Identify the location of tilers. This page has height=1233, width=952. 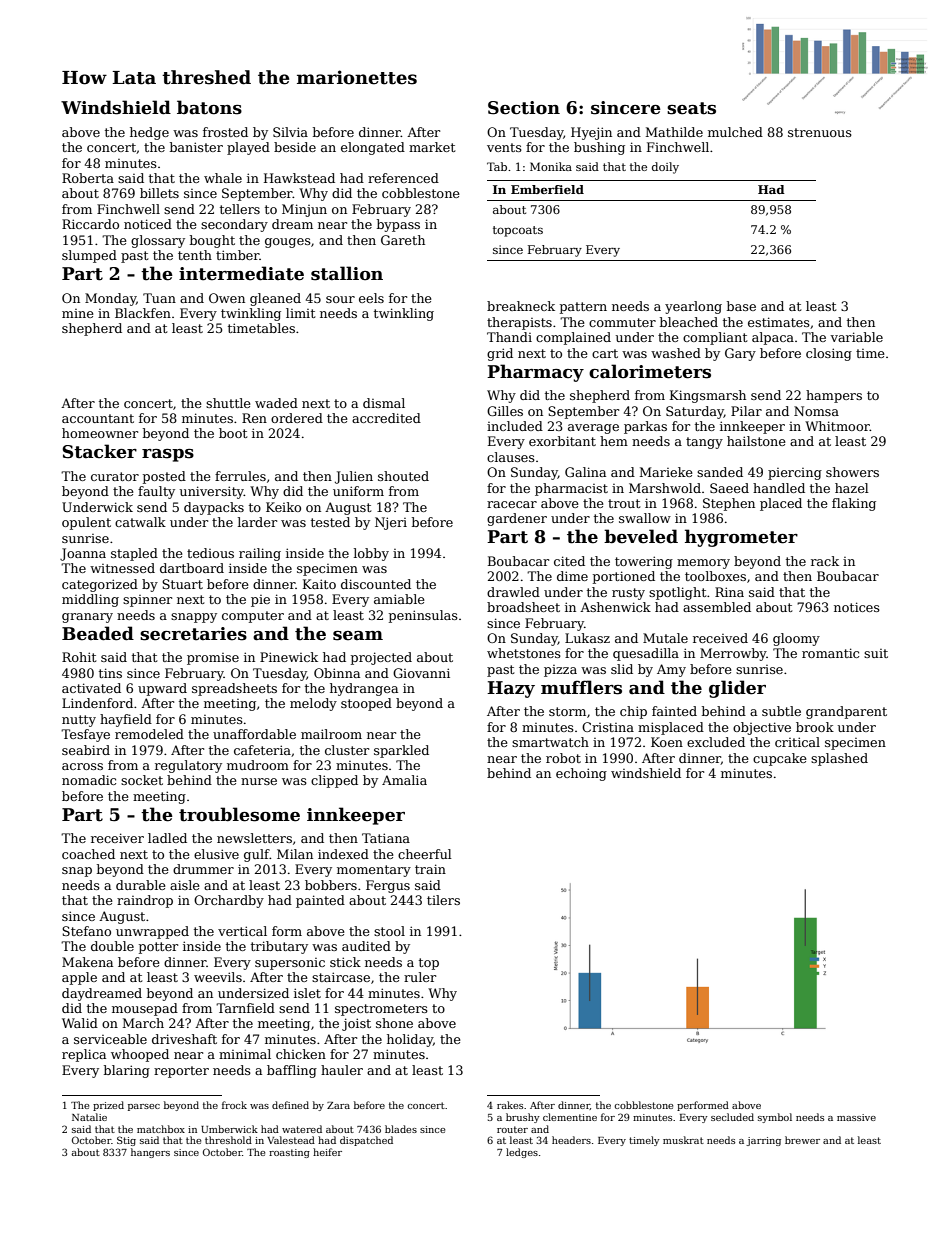
(443, 900).
